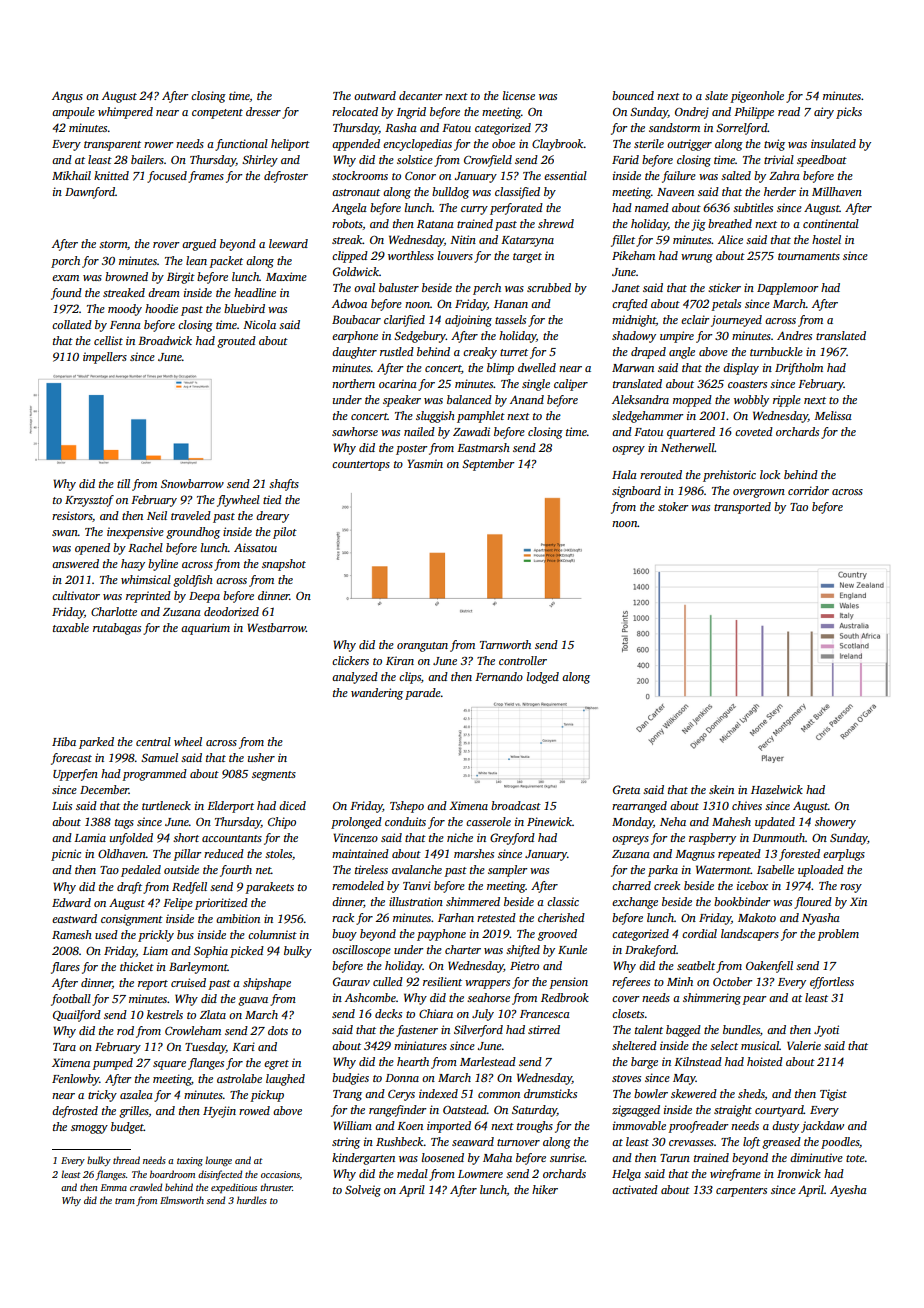 The image size is (924, 1308). Describe the element at coordinates (125, 1201) in the screenshot. I see `tram` at that location.
